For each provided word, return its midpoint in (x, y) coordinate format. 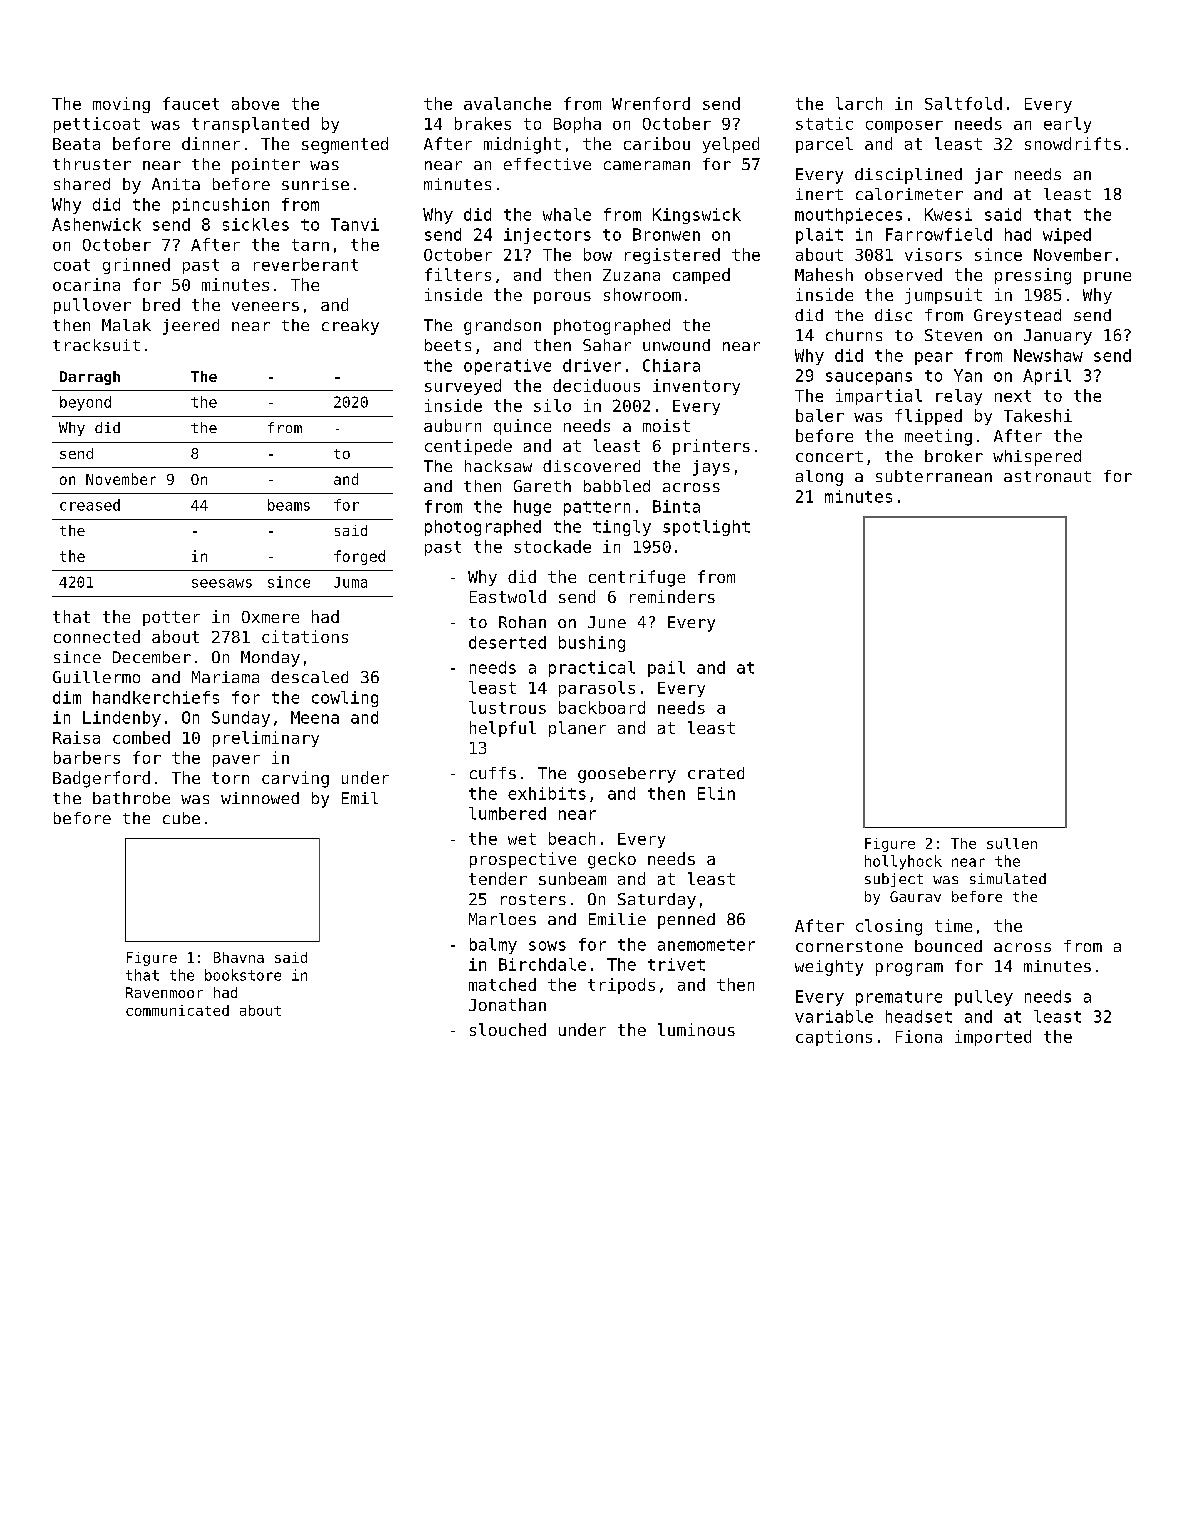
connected (97, 636)
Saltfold (963, 103)
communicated (177, 1010)
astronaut (1047, 476)
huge (532, 508)
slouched (508, 1029)
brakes (483, 123)
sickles (256, 224)
